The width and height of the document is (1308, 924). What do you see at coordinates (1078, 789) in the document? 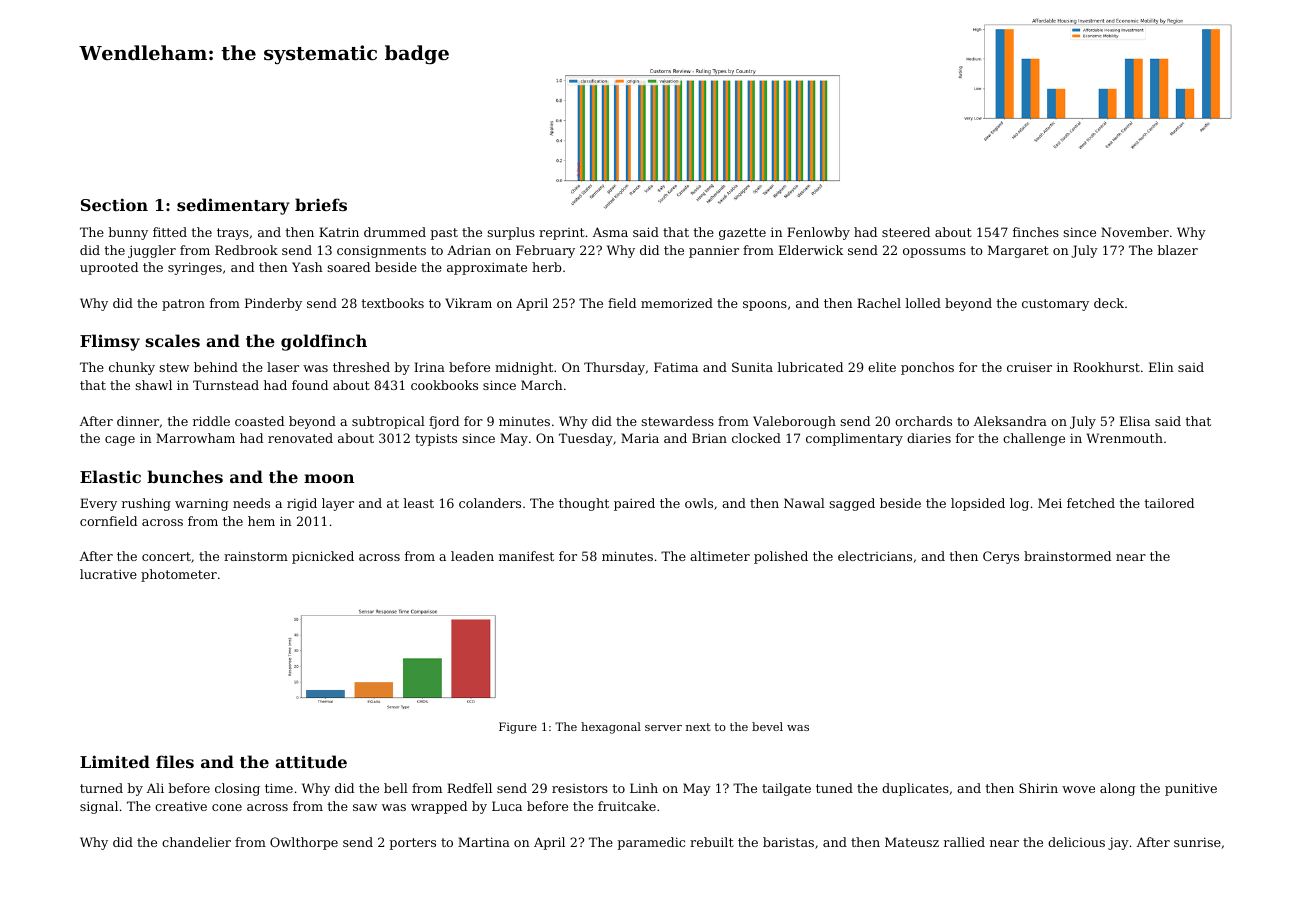
I see `wove` at bounding box center [1078, 789].
